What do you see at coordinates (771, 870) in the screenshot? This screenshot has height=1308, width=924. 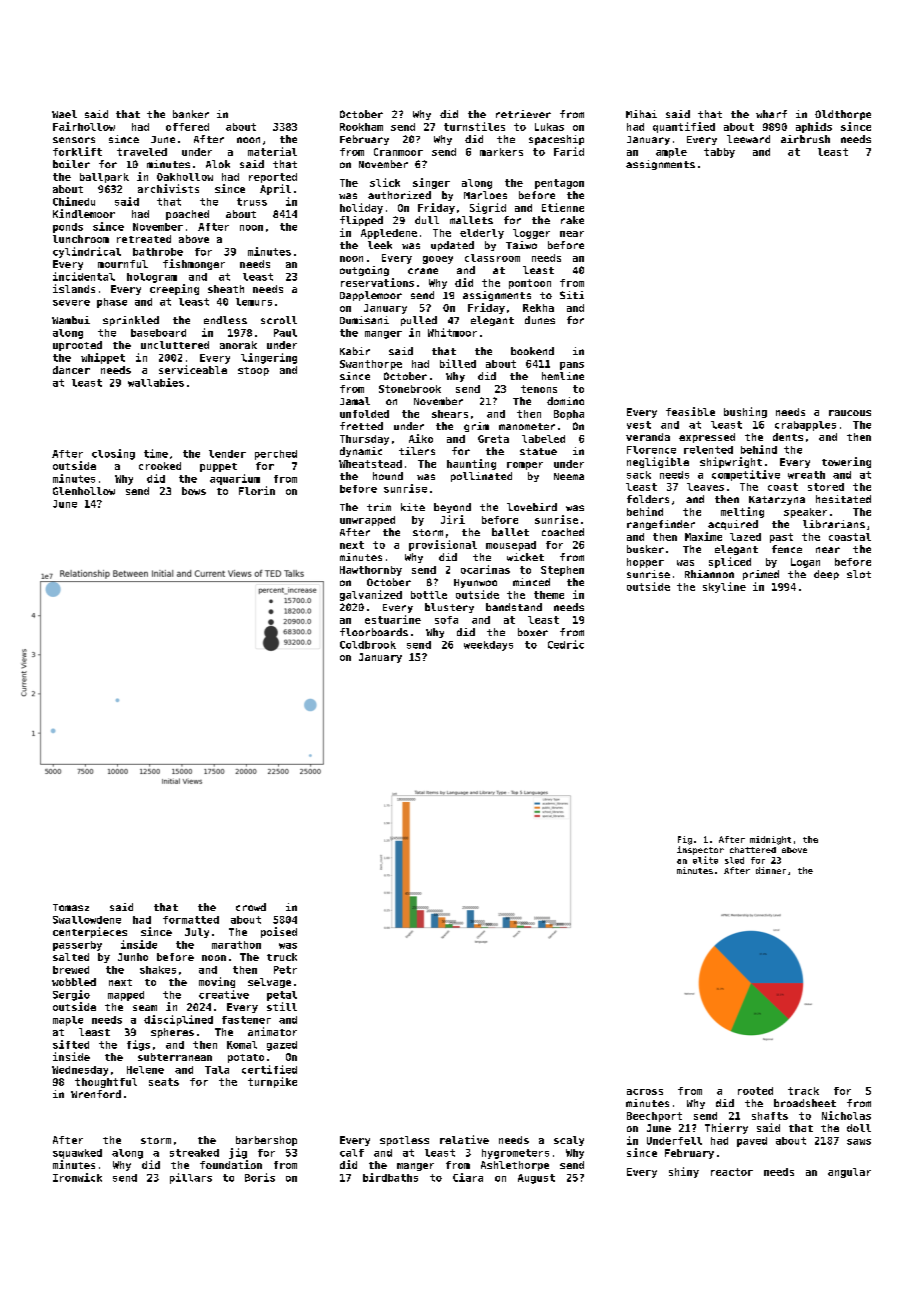 I see `dinner` at bounding box center [771, 870].
